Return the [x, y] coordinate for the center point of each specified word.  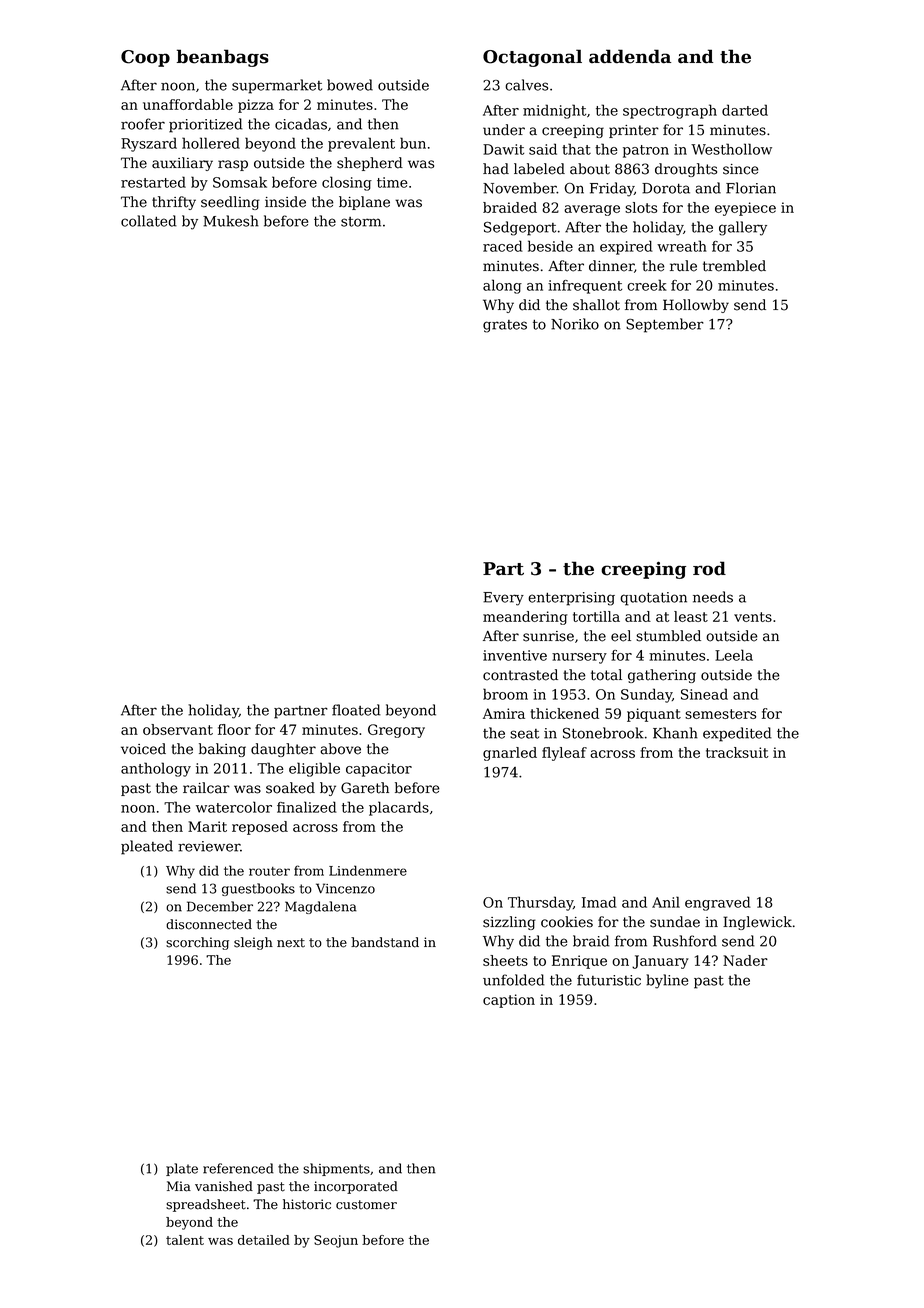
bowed [350, 85]
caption [509, 1001]
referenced [238, 1168]
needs [713, 597]
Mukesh [231, 221]
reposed [260, 828]
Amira [504, 713]
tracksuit [737, 752]
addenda [630, 56]
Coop [145, 58]
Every [503, 599]
